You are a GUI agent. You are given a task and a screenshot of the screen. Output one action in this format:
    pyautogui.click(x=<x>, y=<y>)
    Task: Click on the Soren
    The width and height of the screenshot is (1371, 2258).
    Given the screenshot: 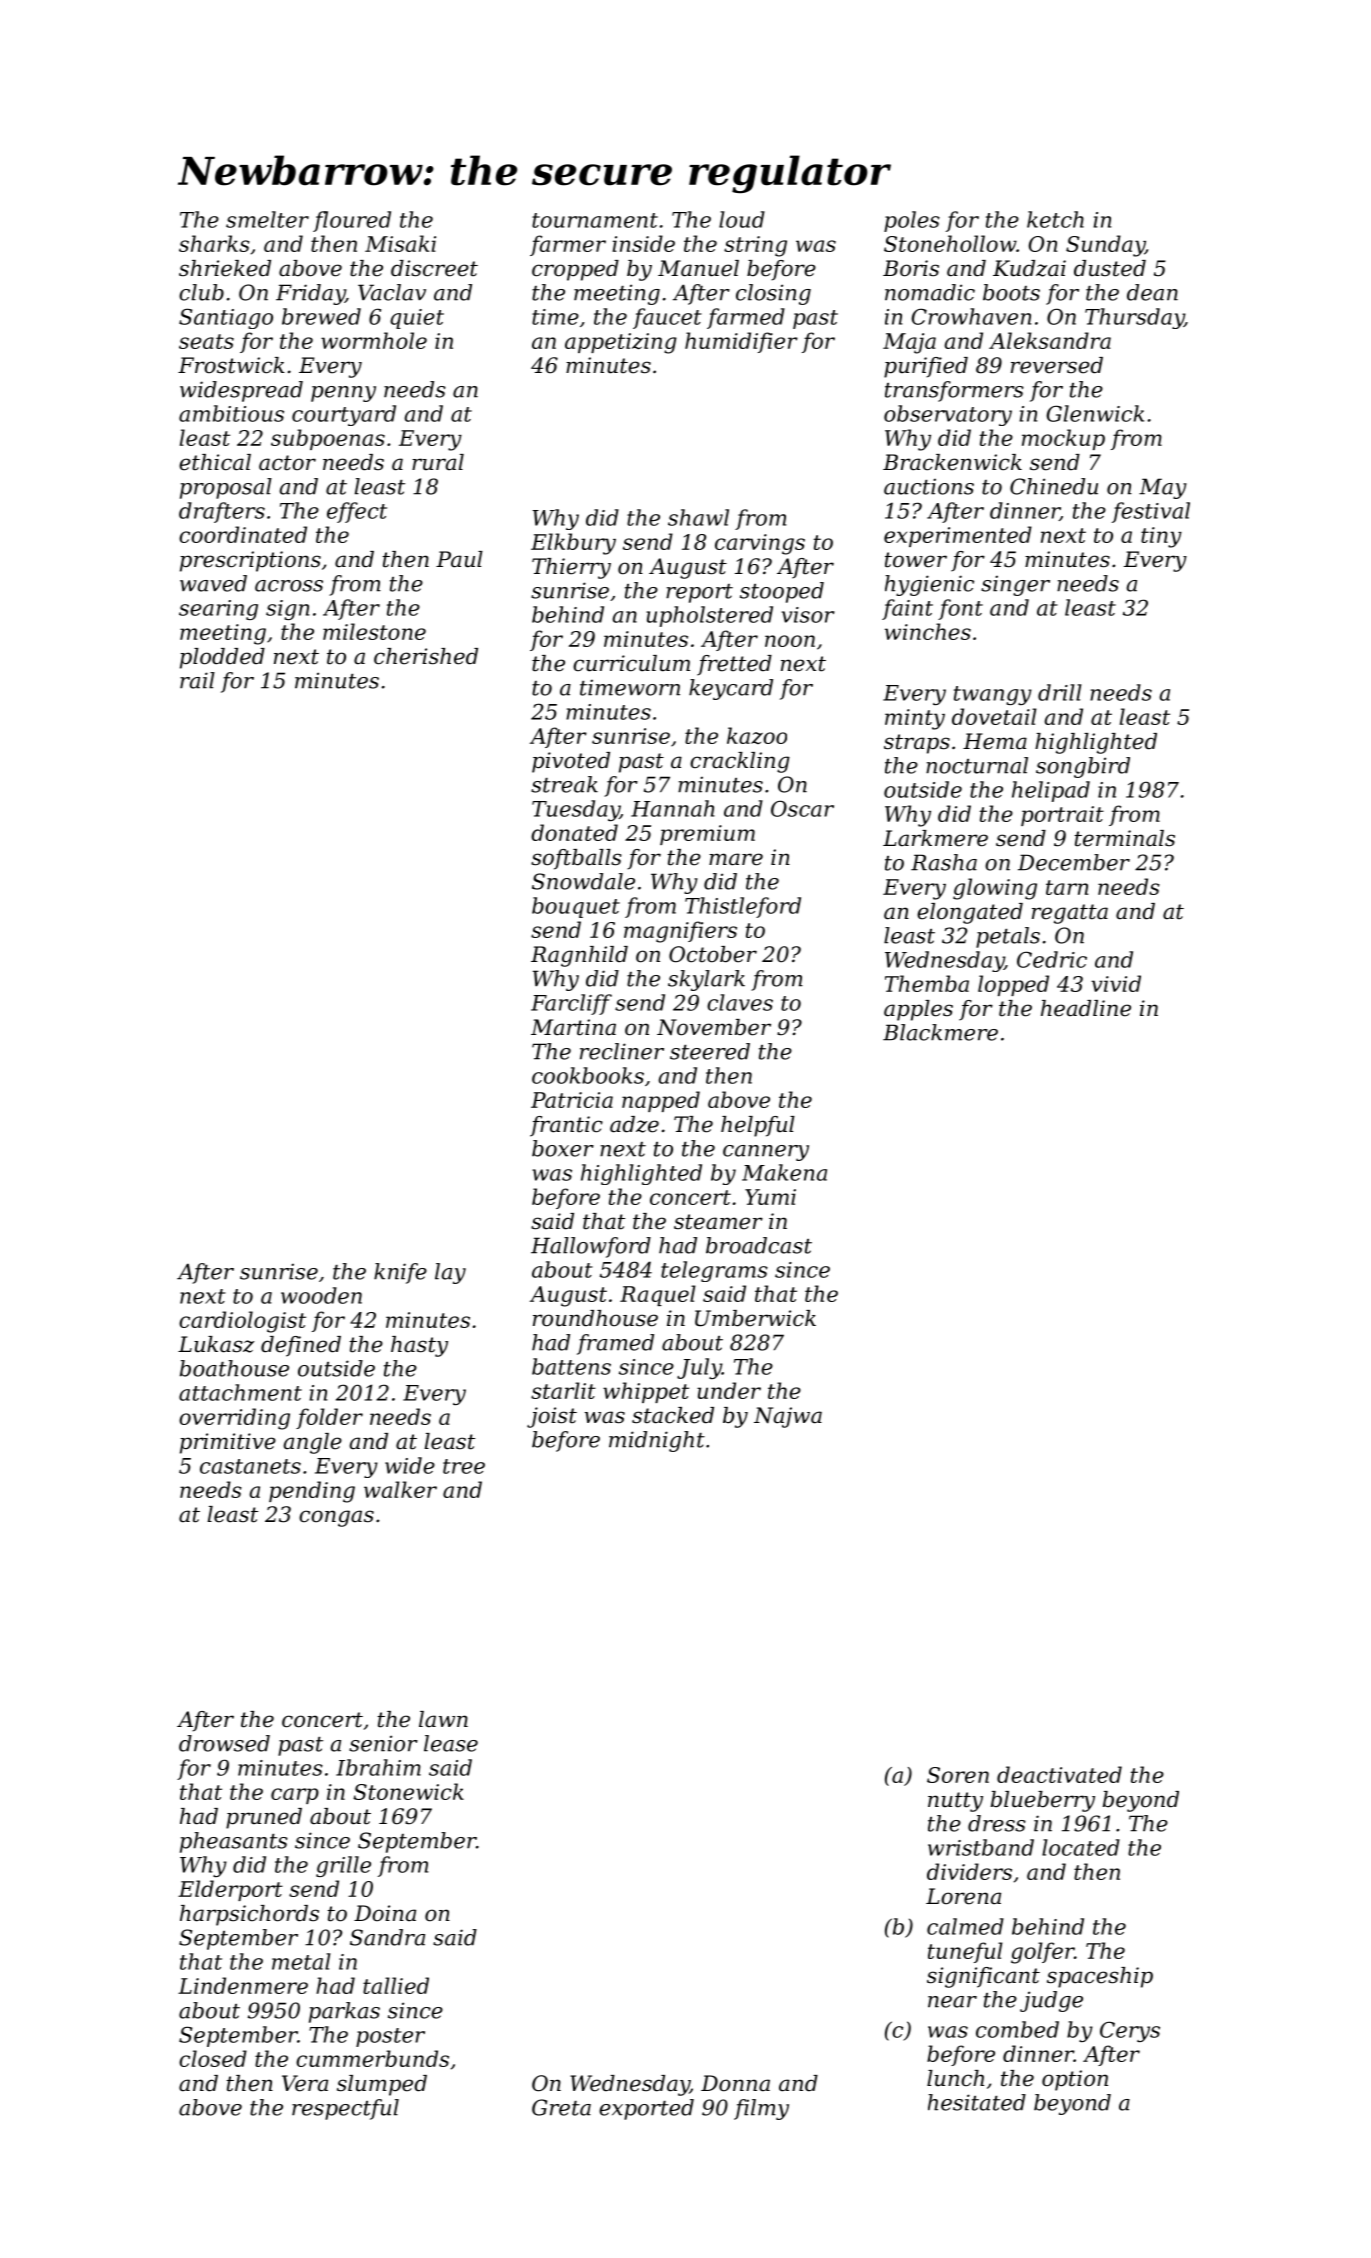 What is the action you would take?
    pyautogui.click(x=958, y=1775)
